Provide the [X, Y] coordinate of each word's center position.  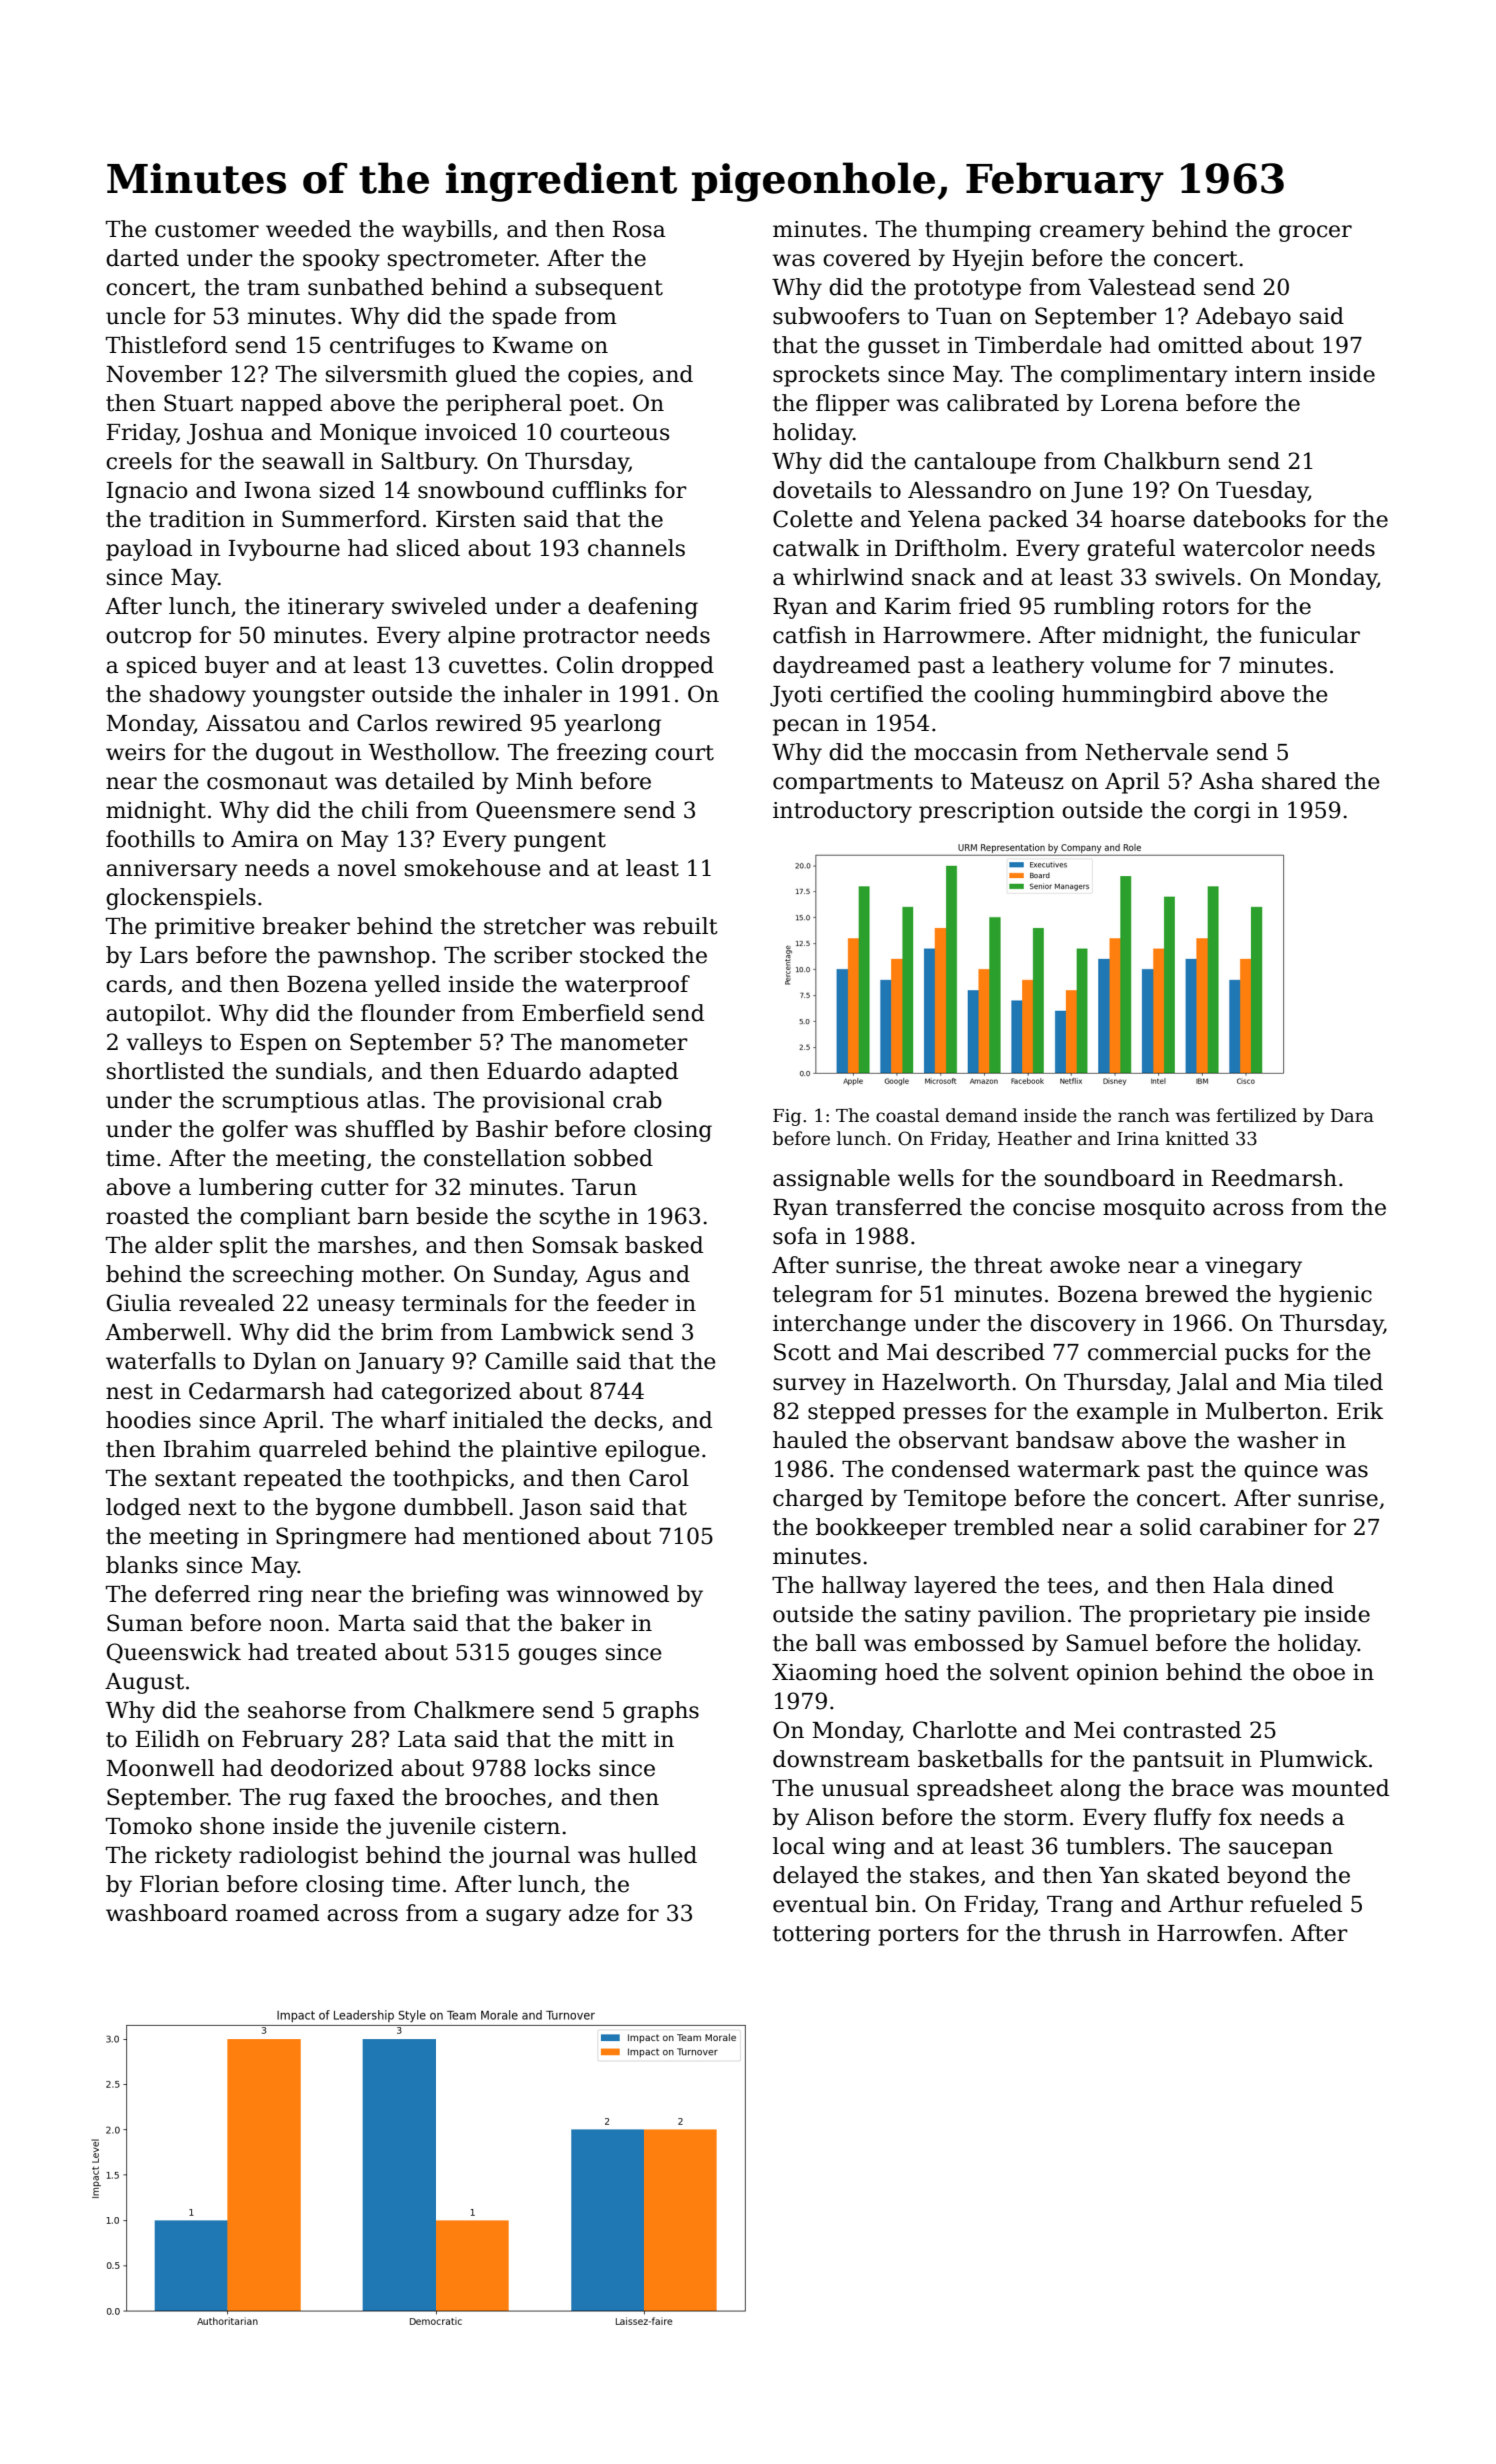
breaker [306, 926]
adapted [633, 1073]
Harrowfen [1217, 1933]
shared [1299, 781]
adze [594, 1913]
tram [273, 288]
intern [1268, 374]
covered [867, 258]
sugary [523, 1917]
